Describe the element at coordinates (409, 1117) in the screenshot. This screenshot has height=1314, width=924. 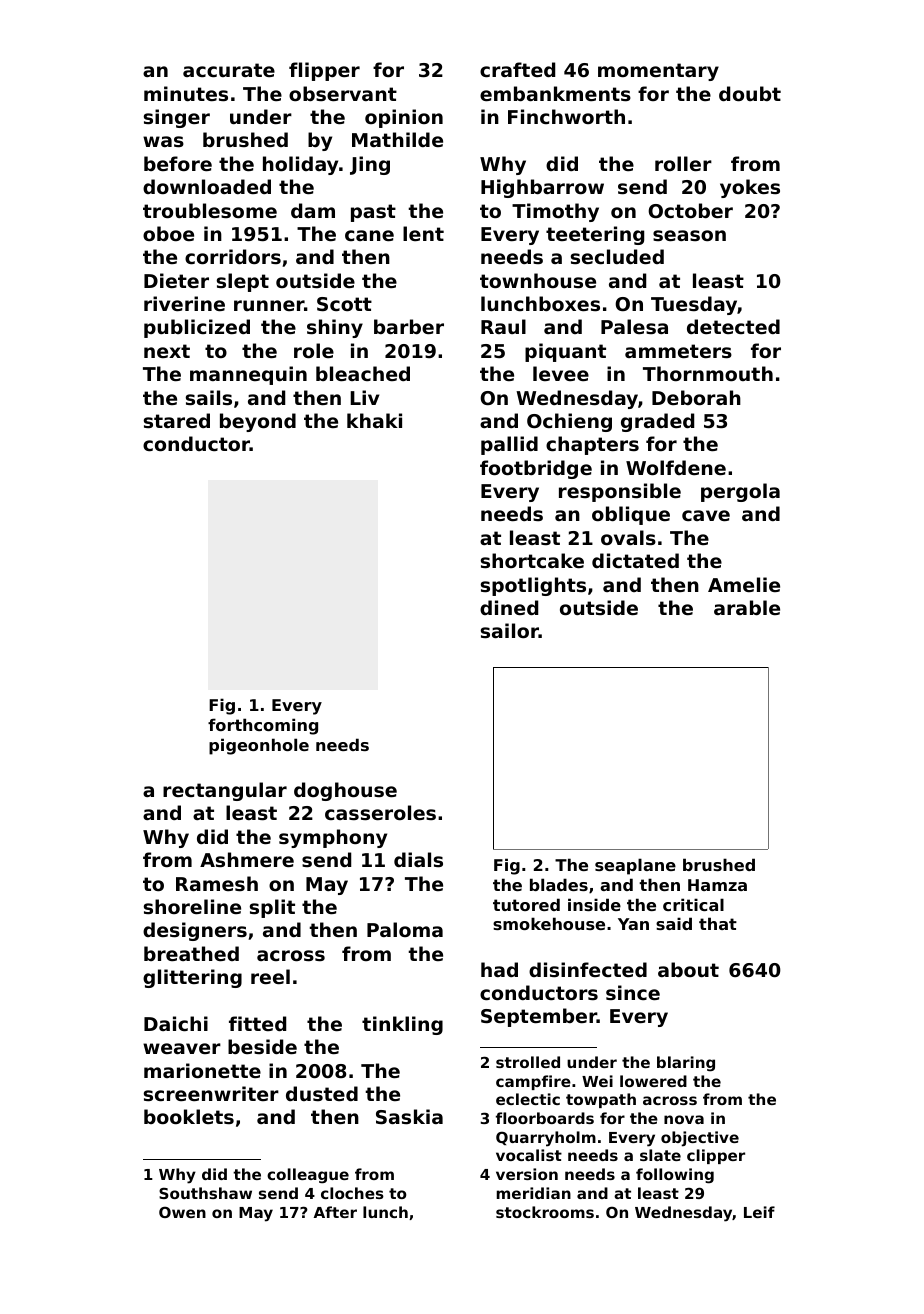
I see `Saskia` at that location.
